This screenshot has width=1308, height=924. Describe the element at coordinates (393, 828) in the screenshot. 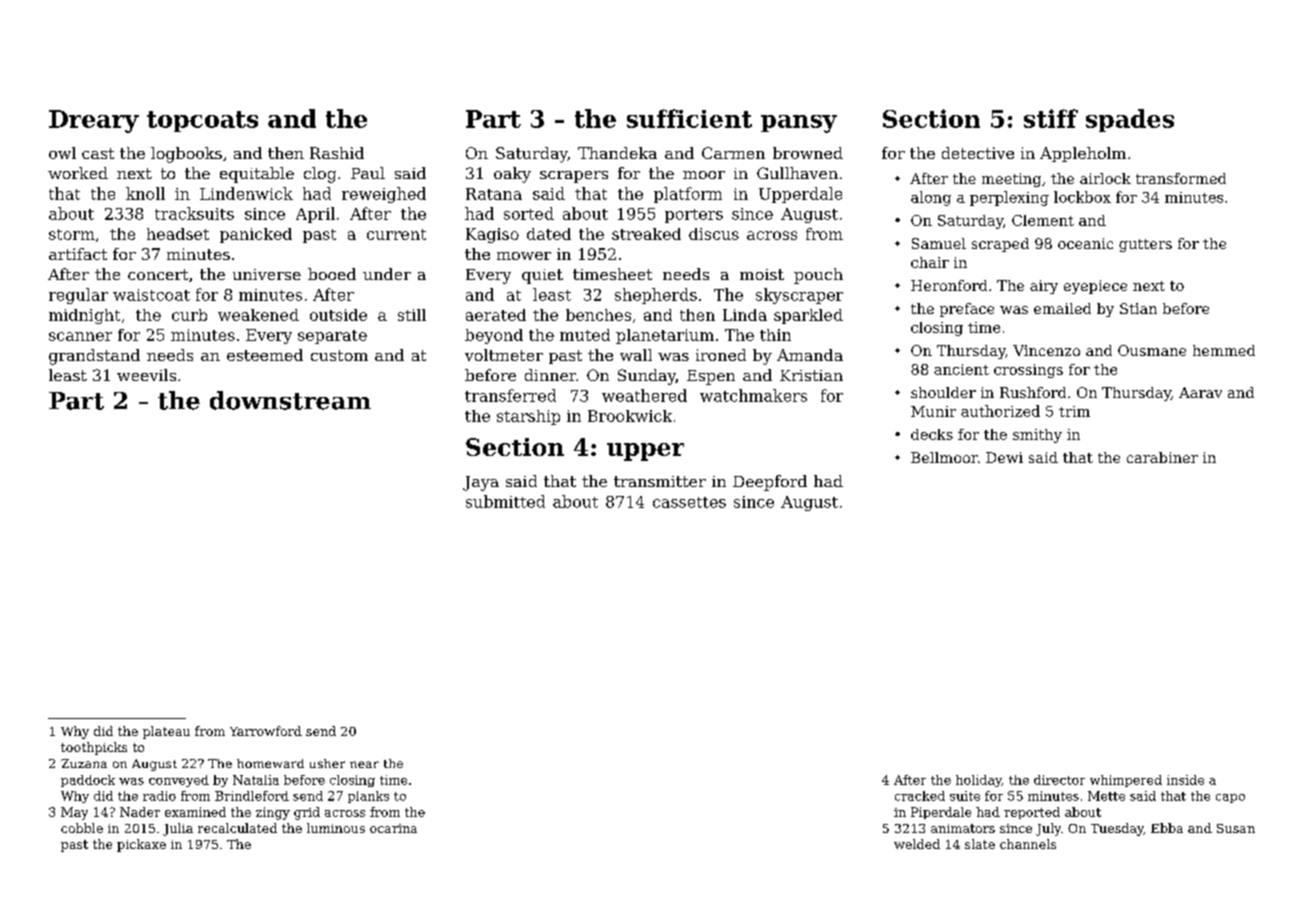

I see `ocarina` at that location.
